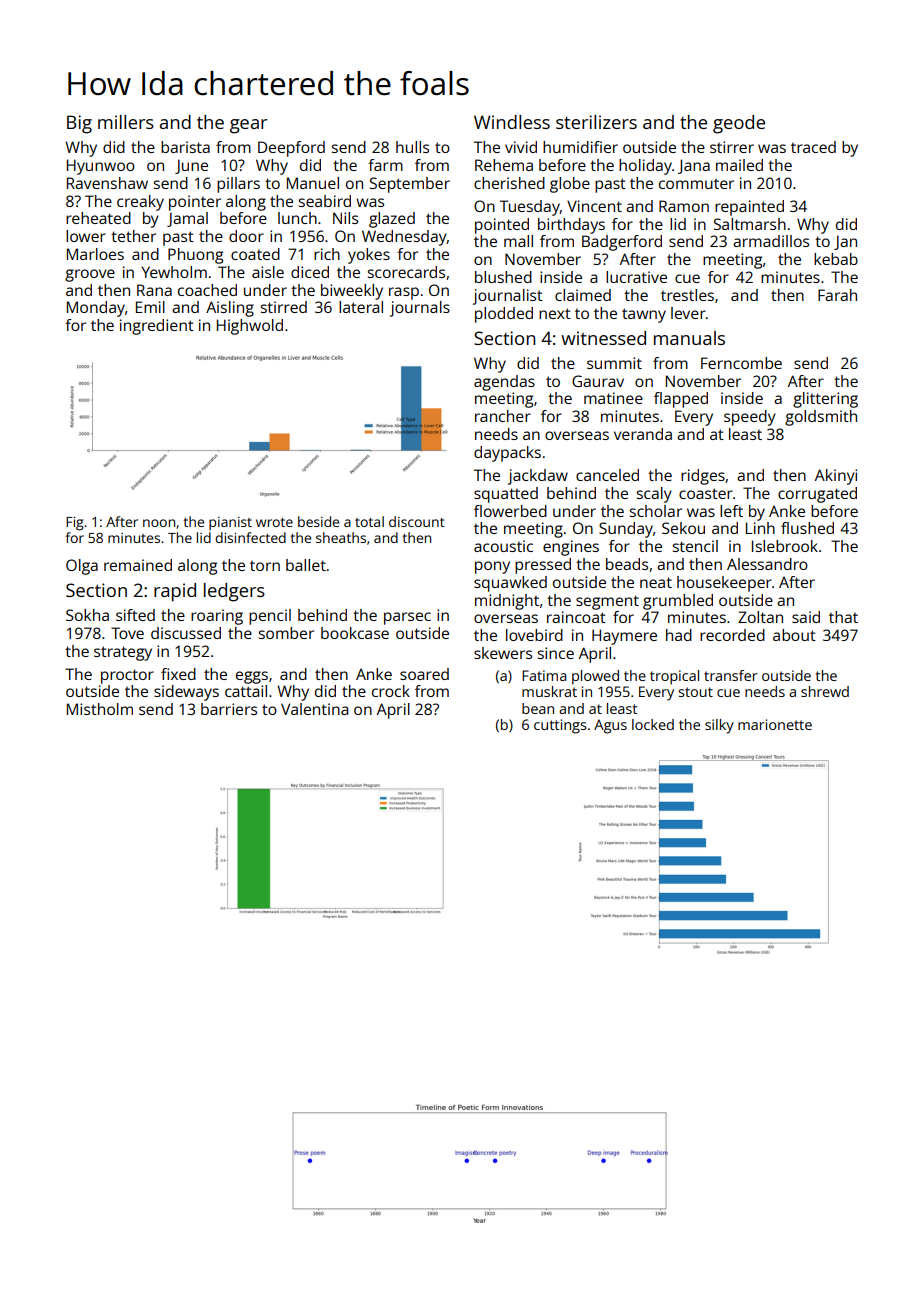 This image has height=1314, width=924. I want to click on Akinyi, so click(836, 477).
